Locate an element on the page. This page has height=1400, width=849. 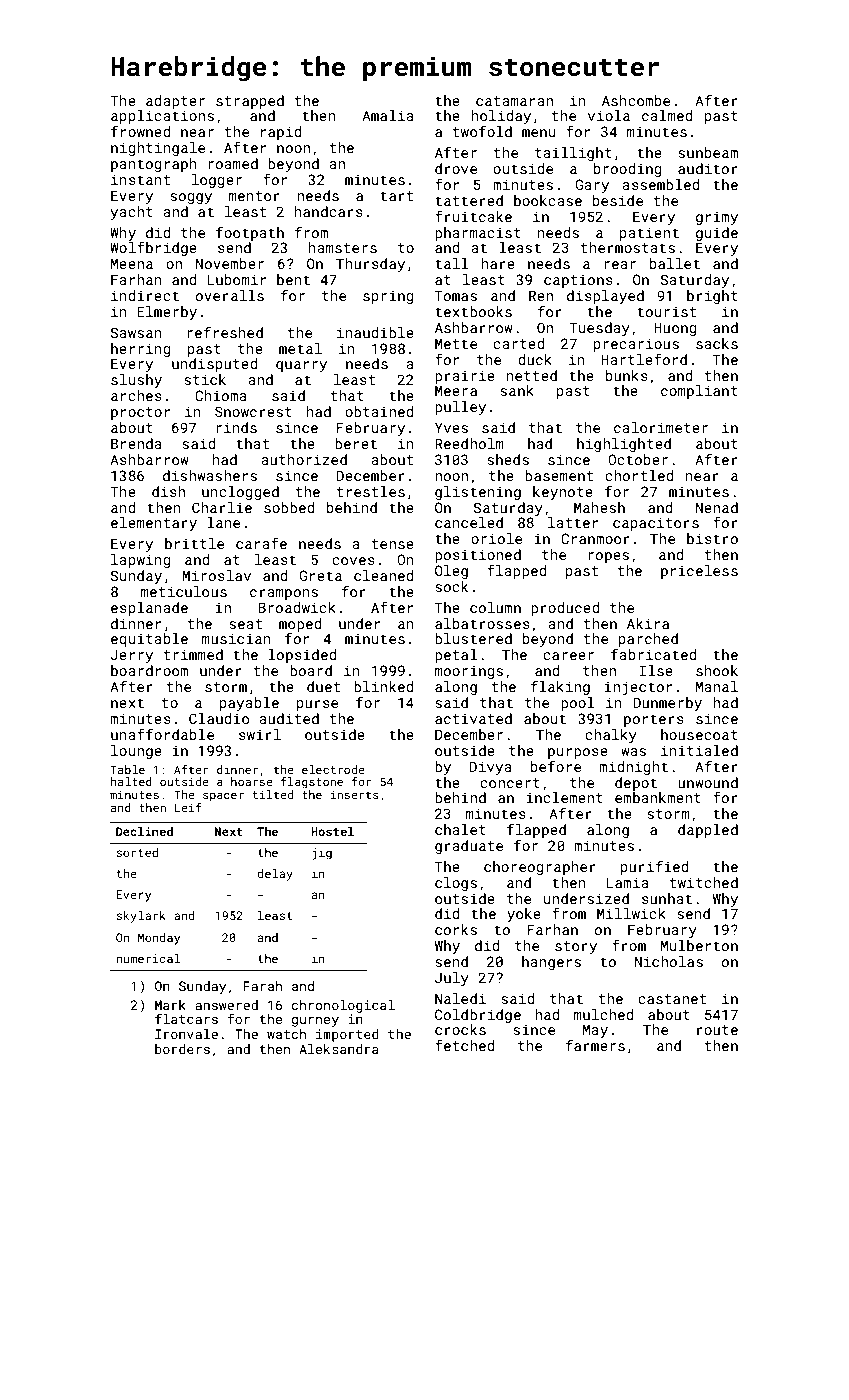
elementary is located at coordinates (154, 524).
